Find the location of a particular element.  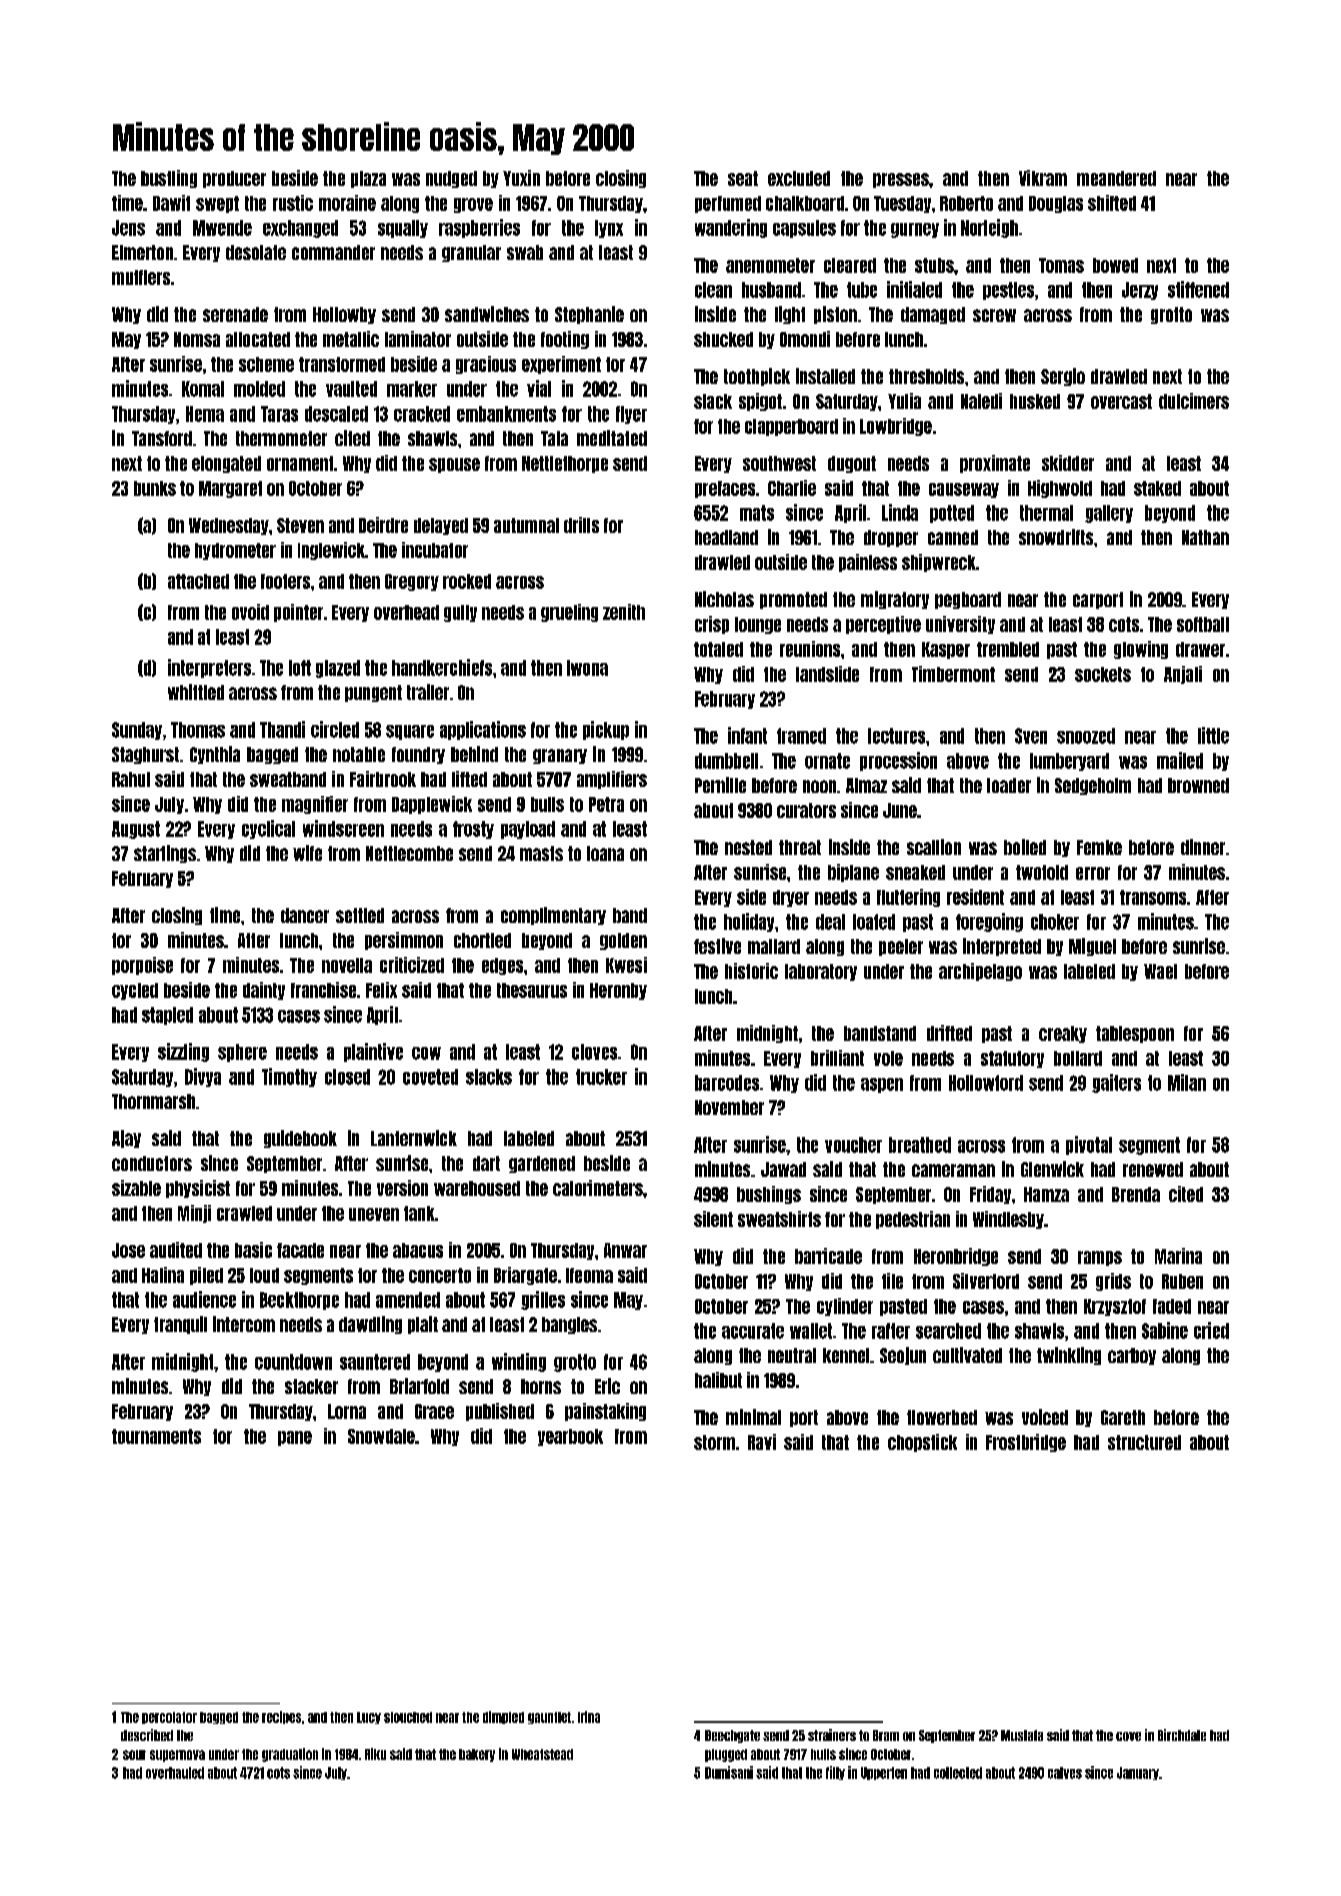

trembled is located at coordinates (1008, 649).
